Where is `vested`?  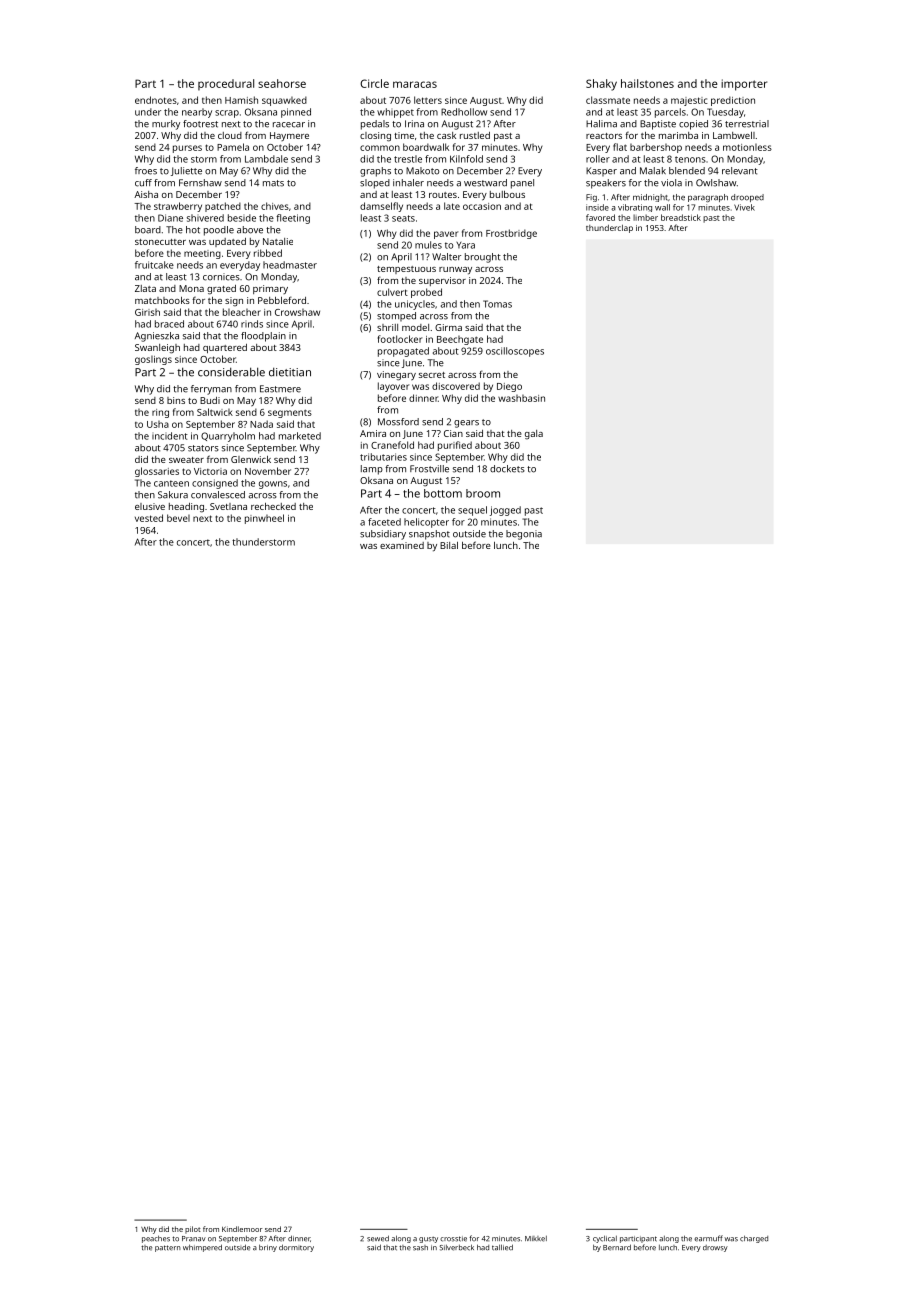 vested is located at coordinates (149, 518).
